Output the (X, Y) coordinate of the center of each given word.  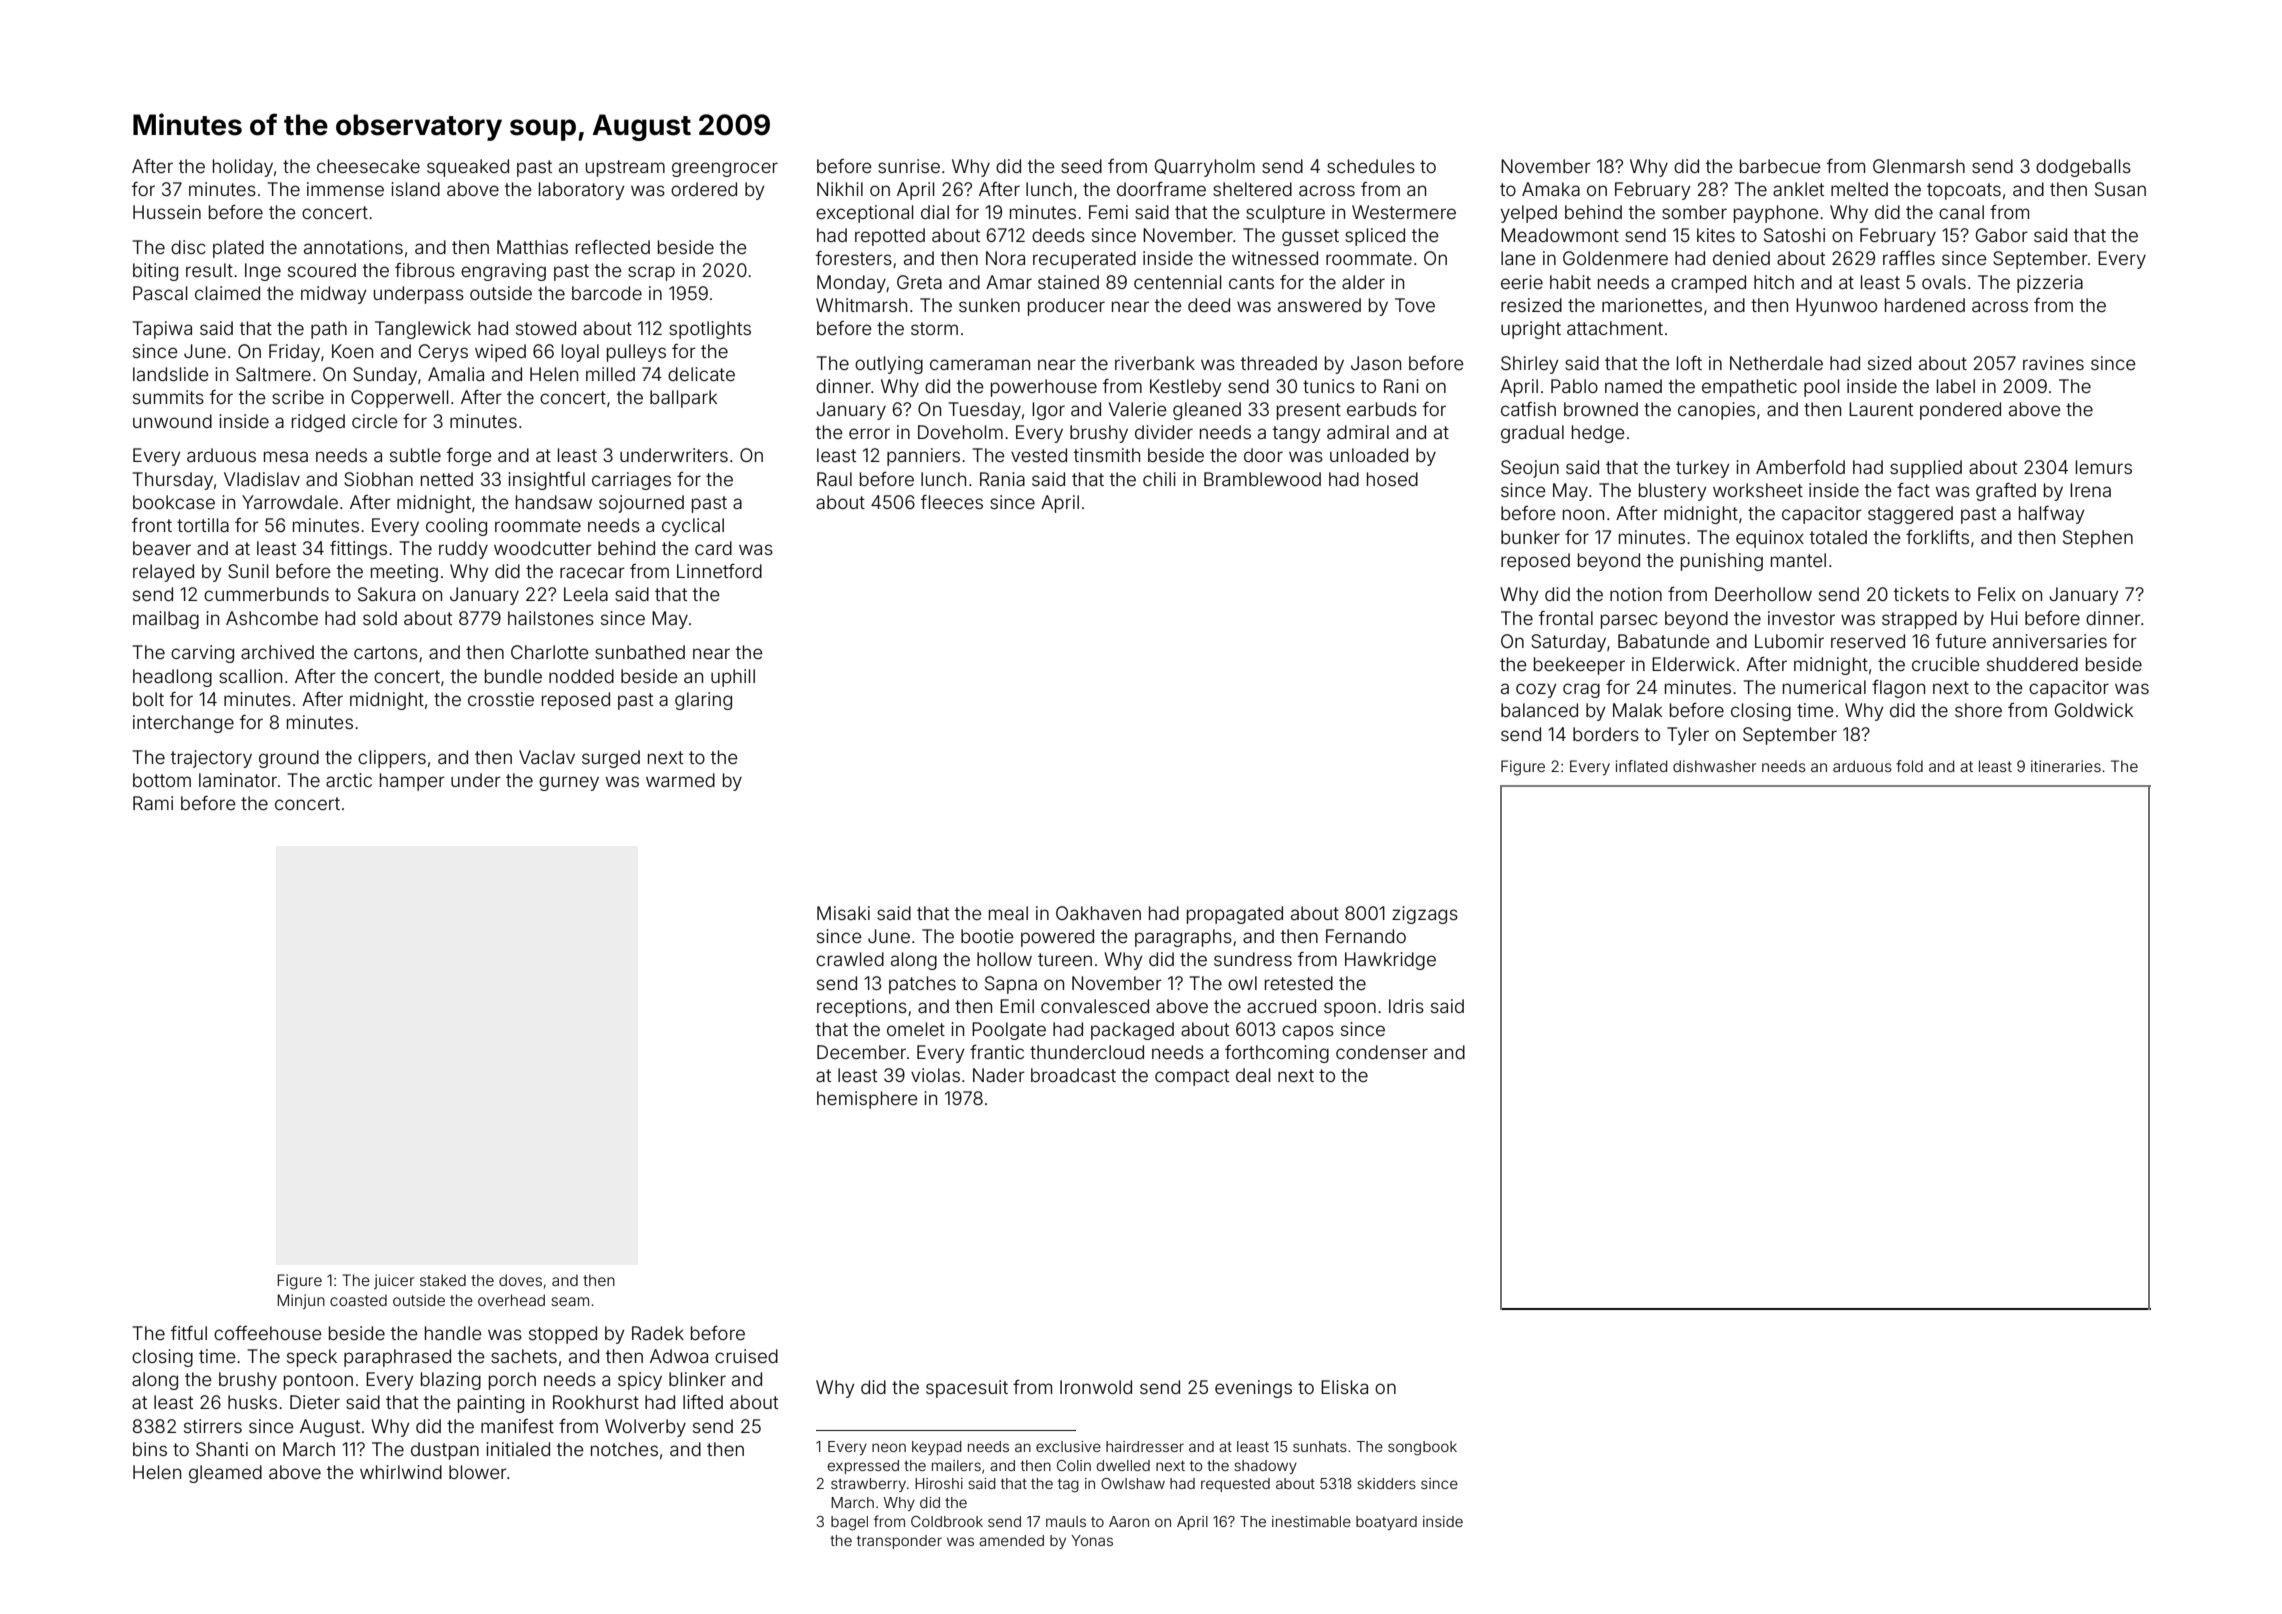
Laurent (1881, 409)
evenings (1253, 1389)
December (861, 1052)
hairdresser (1145, 1446)
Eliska (1344, 1387)
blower (478, 1472)
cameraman (980, 364)
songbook (1422, 1448)
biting (155, 272)
